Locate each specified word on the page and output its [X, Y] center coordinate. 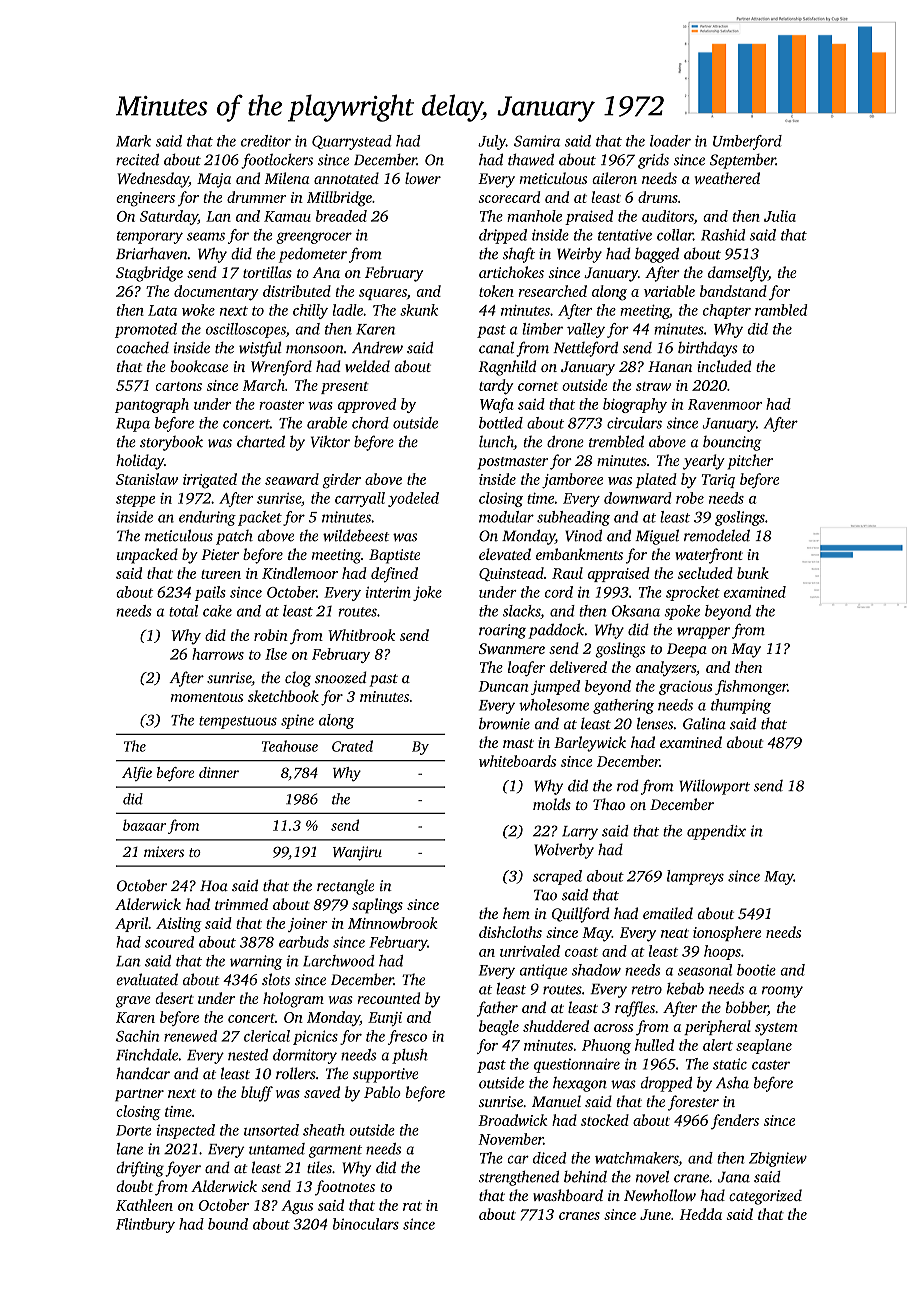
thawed [531, 159]
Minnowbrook [393, 923]
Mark [133, 141]
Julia [780, 216]
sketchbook [283, 696]
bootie [756, 970]
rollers [296, 1073]
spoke [682, 612]
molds [552, 804]
